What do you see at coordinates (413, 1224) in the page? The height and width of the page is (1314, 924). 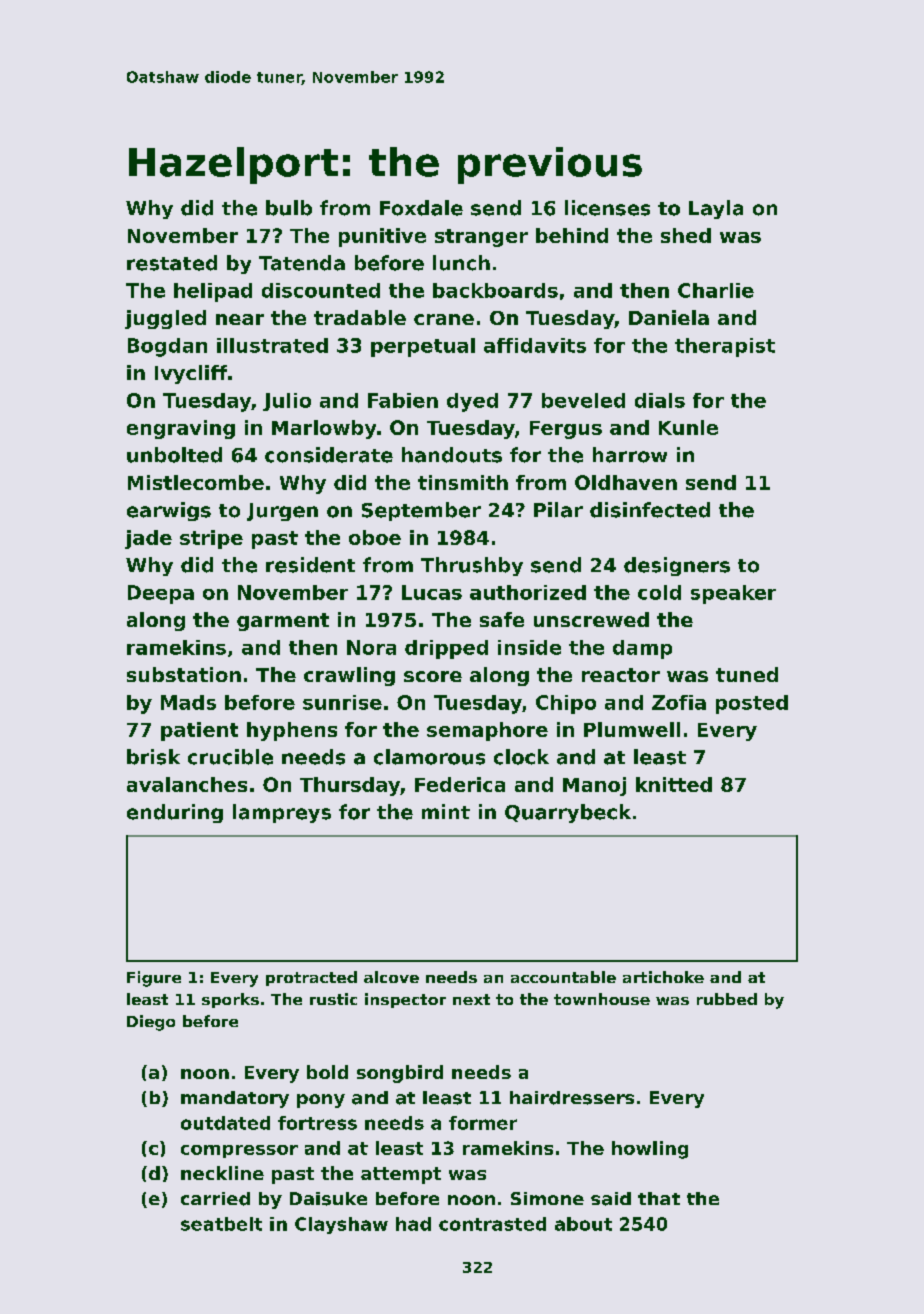 I see `had` at bounding box center [413, 1224].
